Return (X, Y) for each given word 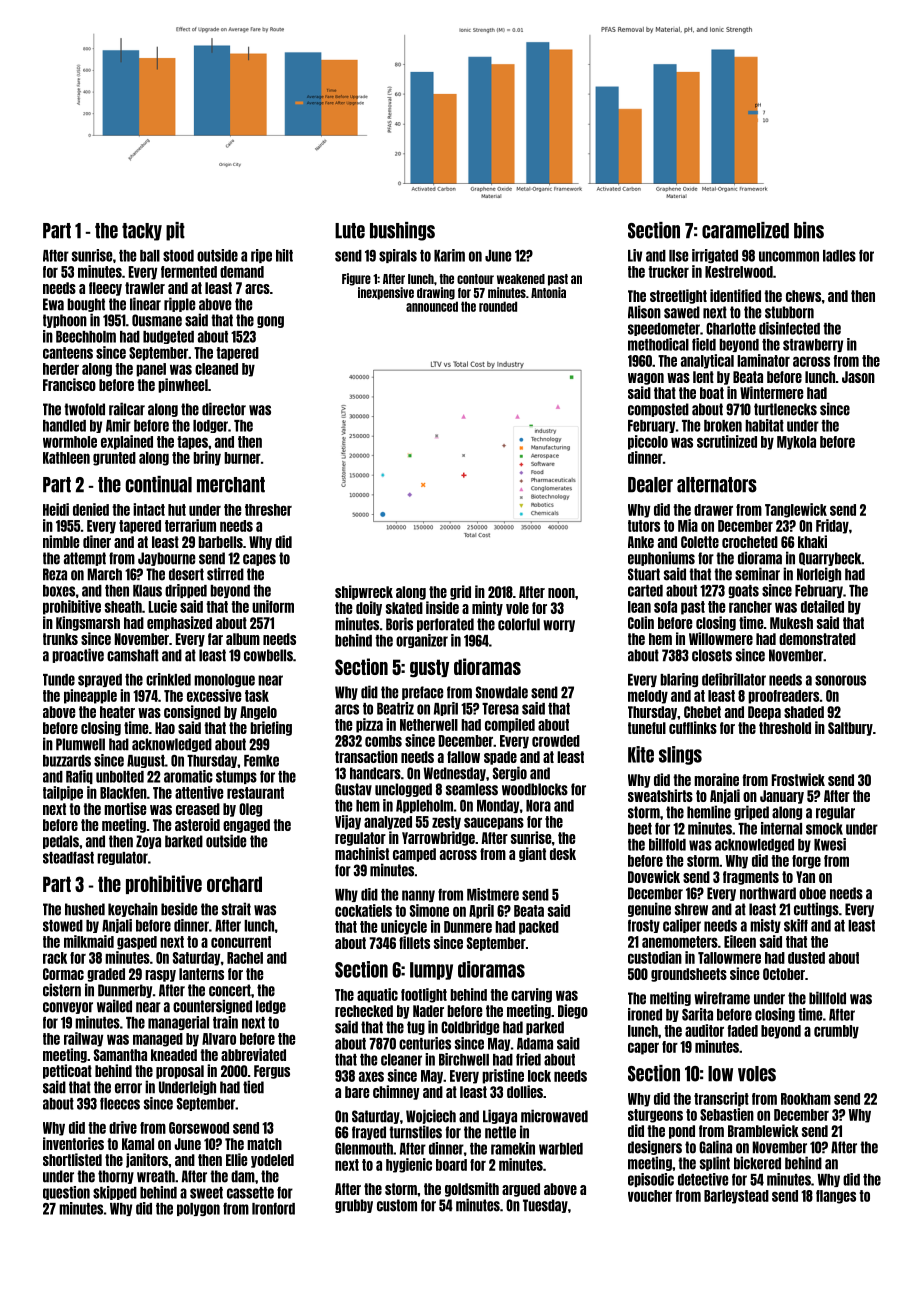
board (451, 1165)
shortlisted (72, 1159)
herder (61, 369)
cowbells (268, 655)
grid (460, 592)
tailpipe (63, 793)
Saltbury (850, 729)
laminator (763, 360)
